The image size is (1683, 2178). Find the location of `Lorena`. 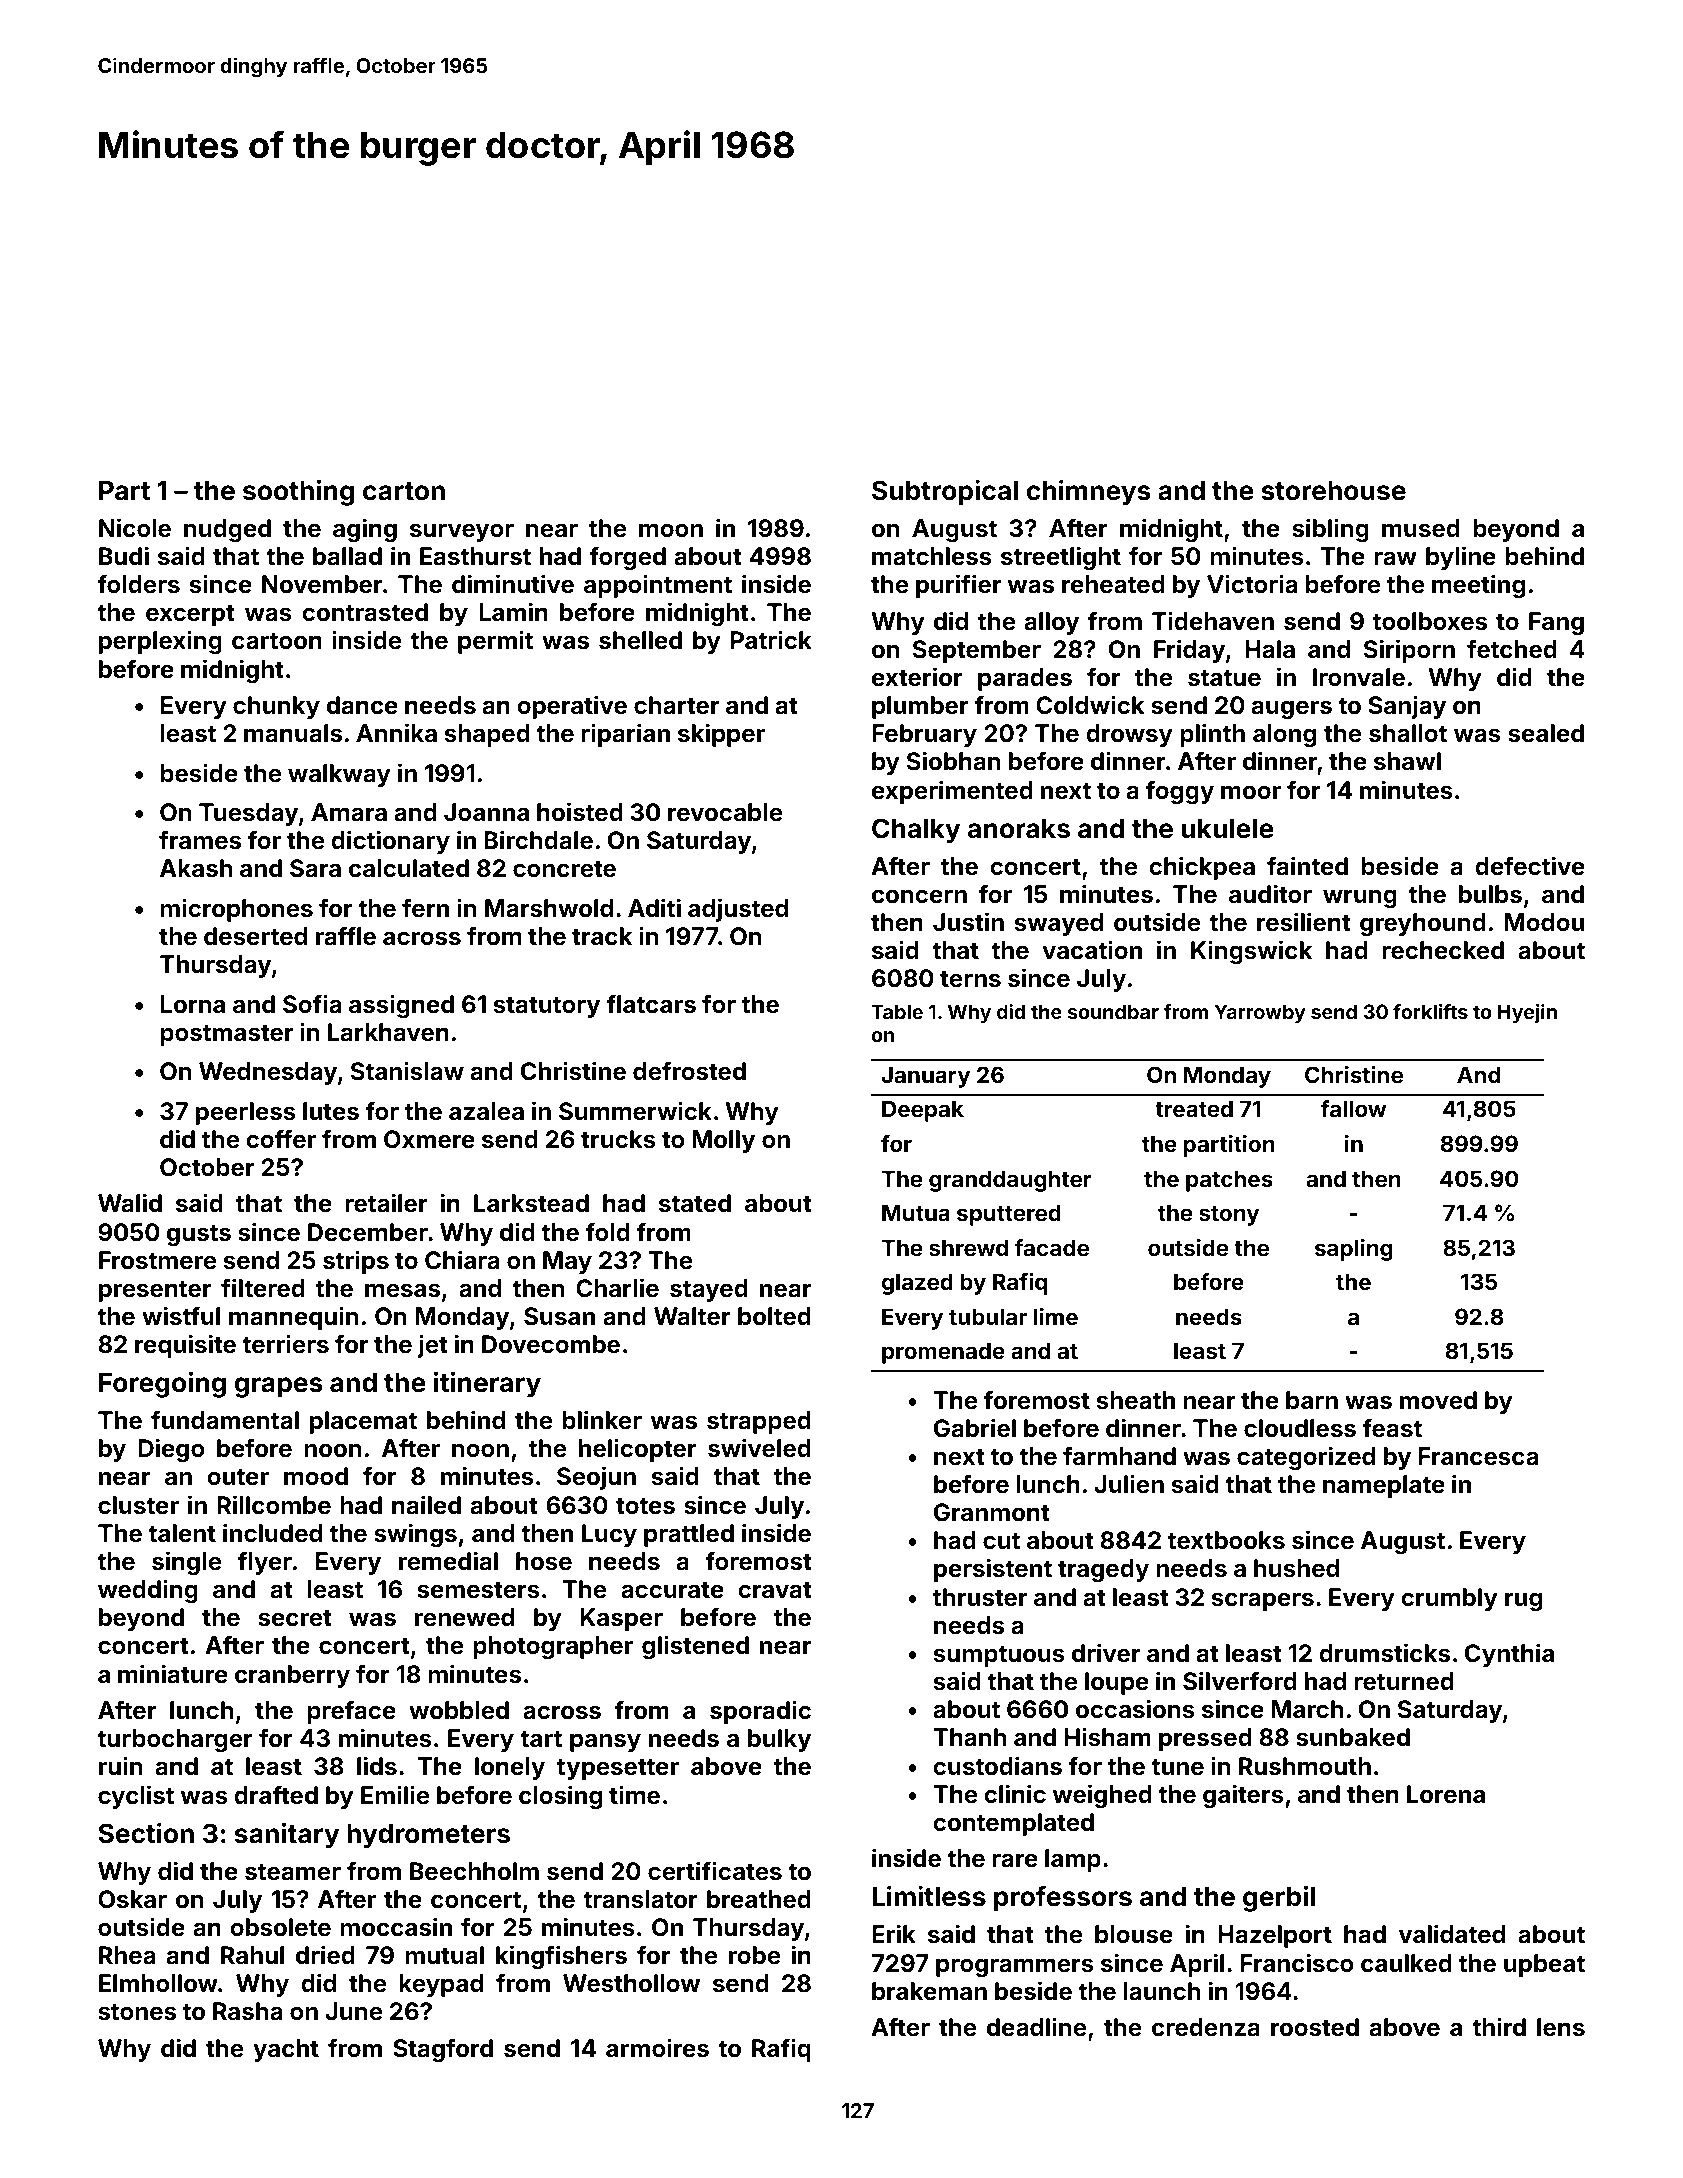

Lorena is located at coordinates (1446, 1794).
